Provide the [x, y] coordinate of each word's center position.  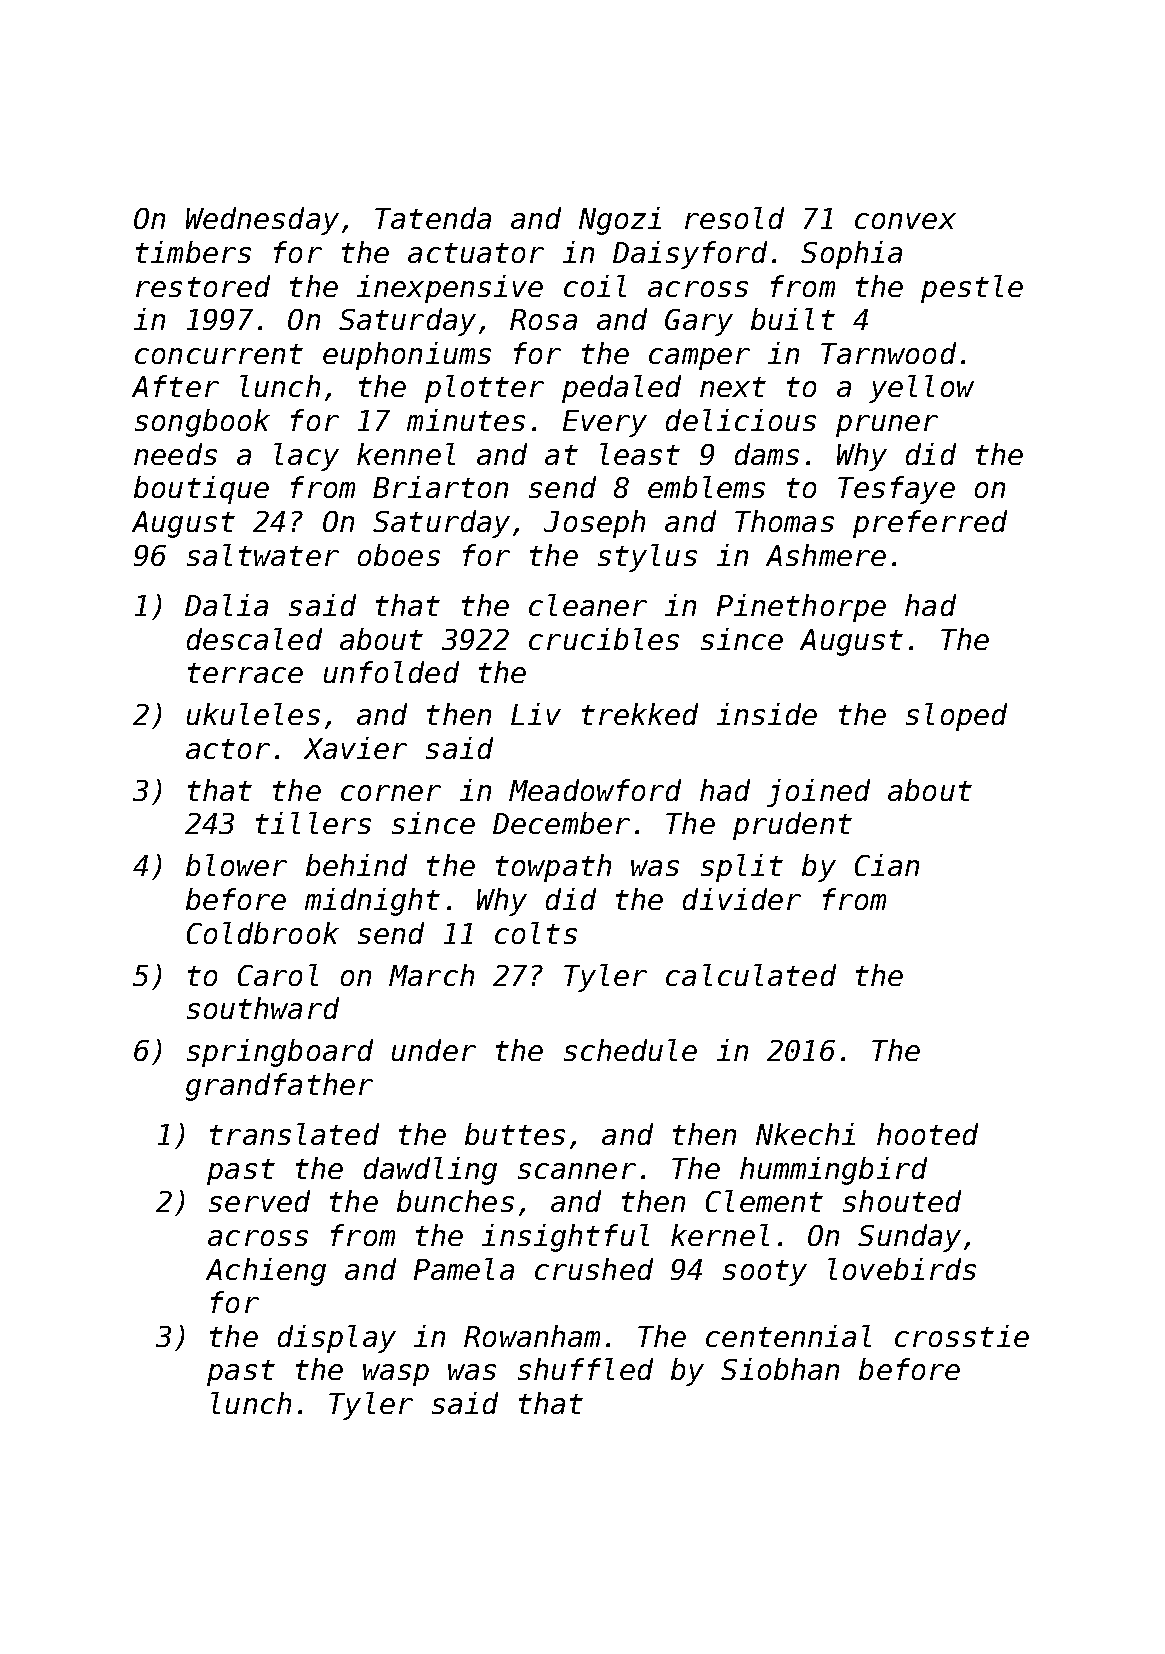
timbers [193, 252]
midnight [372, 902]
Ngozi [620, 221]
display [337, 1339]
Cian [887, 865]
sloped [956, 717]
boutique [201, 490]
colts [536, 933]
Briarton [440, 487]
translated [294, 1134]
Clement [764, 1201]
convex [905, 221]
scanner [577, 1171]
